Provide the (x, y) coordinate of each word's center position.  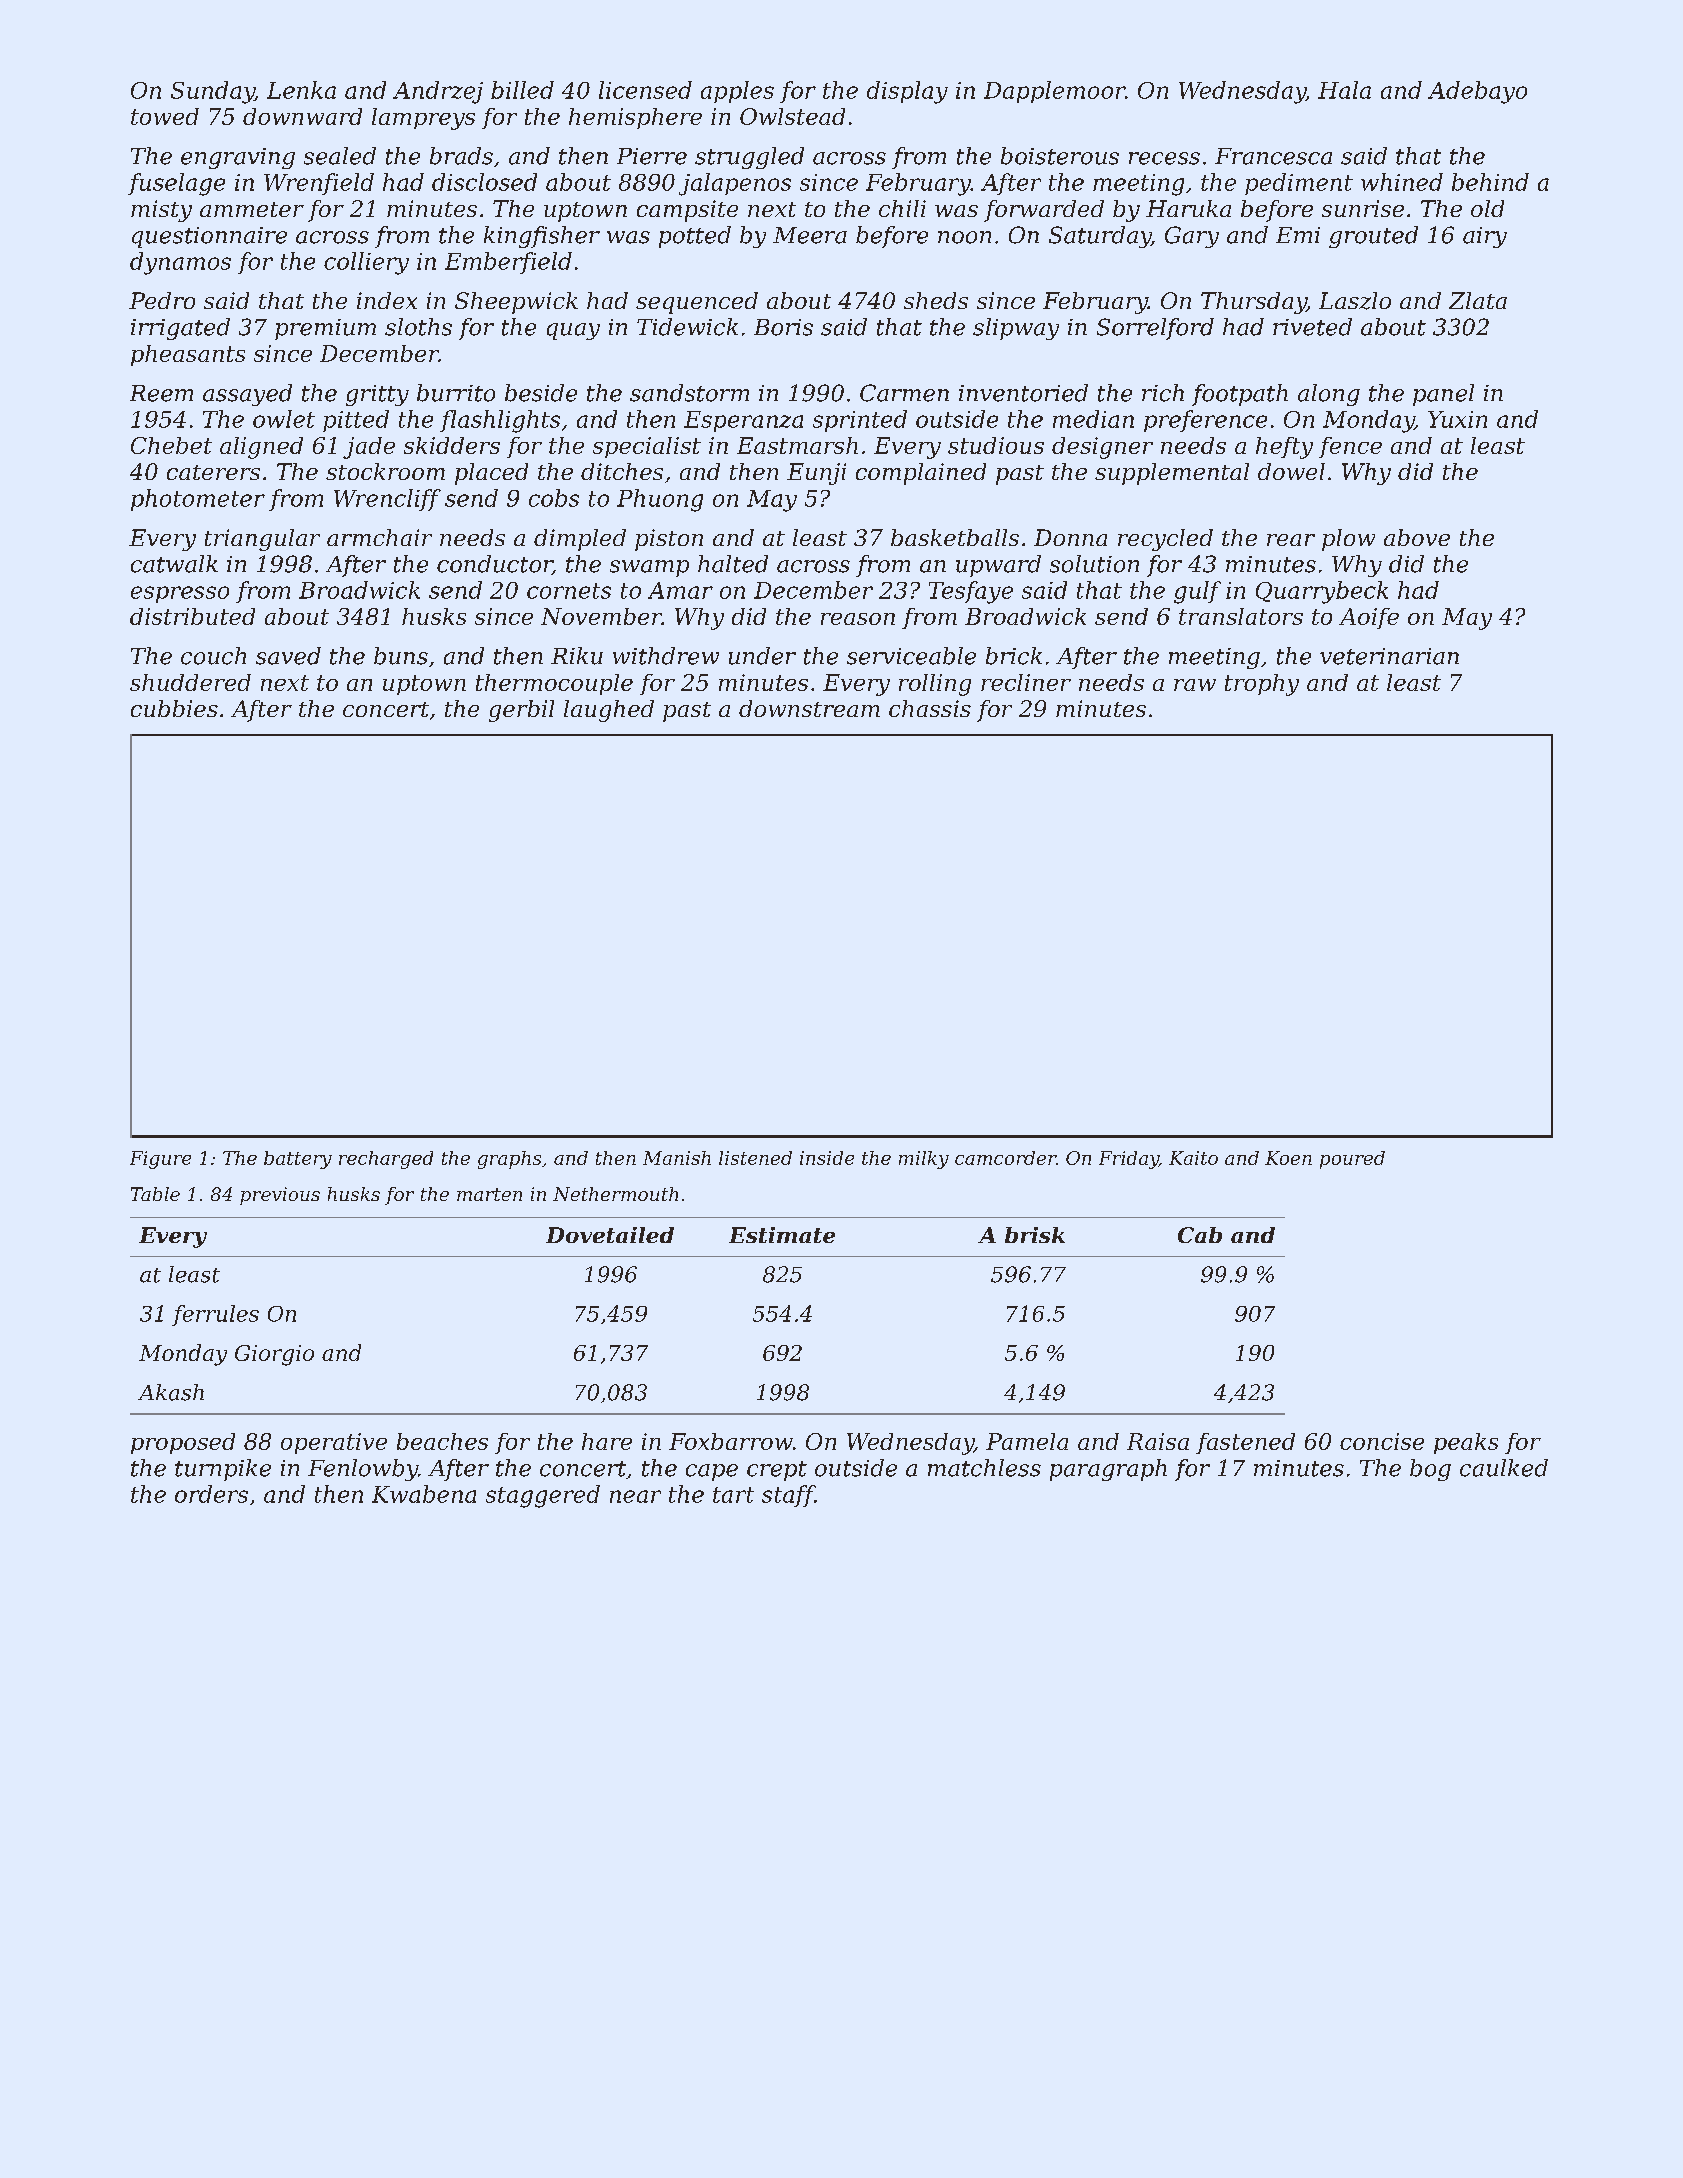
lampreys (423, 119)
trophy (1262, 685)
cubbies (174, 708)
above (1417, 537)
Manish (677, 1158)
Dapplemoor (1054, 92)
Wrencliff (387, 500)
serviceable (911, 656)
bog (1430, 1470)
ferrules (215, 1315)
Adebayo (1477, 92)
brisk (1035, 1235)
